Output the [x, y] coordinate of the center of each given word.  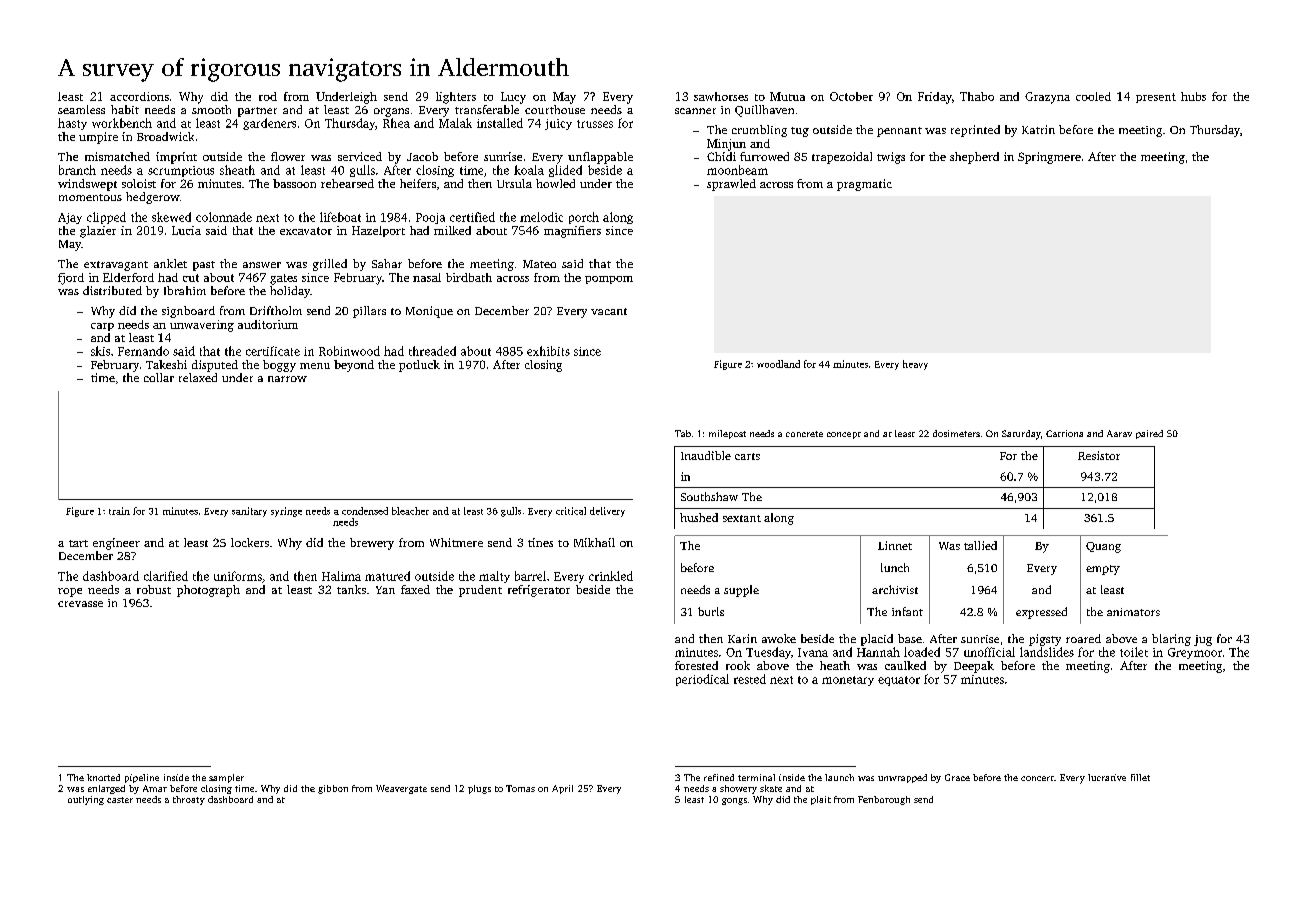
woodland [778, 364]
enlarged [106, 789]
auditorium [268, 324]
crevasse [80, 604]
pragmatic [864, 185]
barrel [530, 576]
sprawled [731, 185]
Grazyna [1047, 98]
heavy [915, 365]
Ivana [813, 652]
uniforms [238, 576]
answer [262, 265]
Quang [1103, 547]
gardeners [269, 124]
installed [500, 123]
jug [1203, 640]
